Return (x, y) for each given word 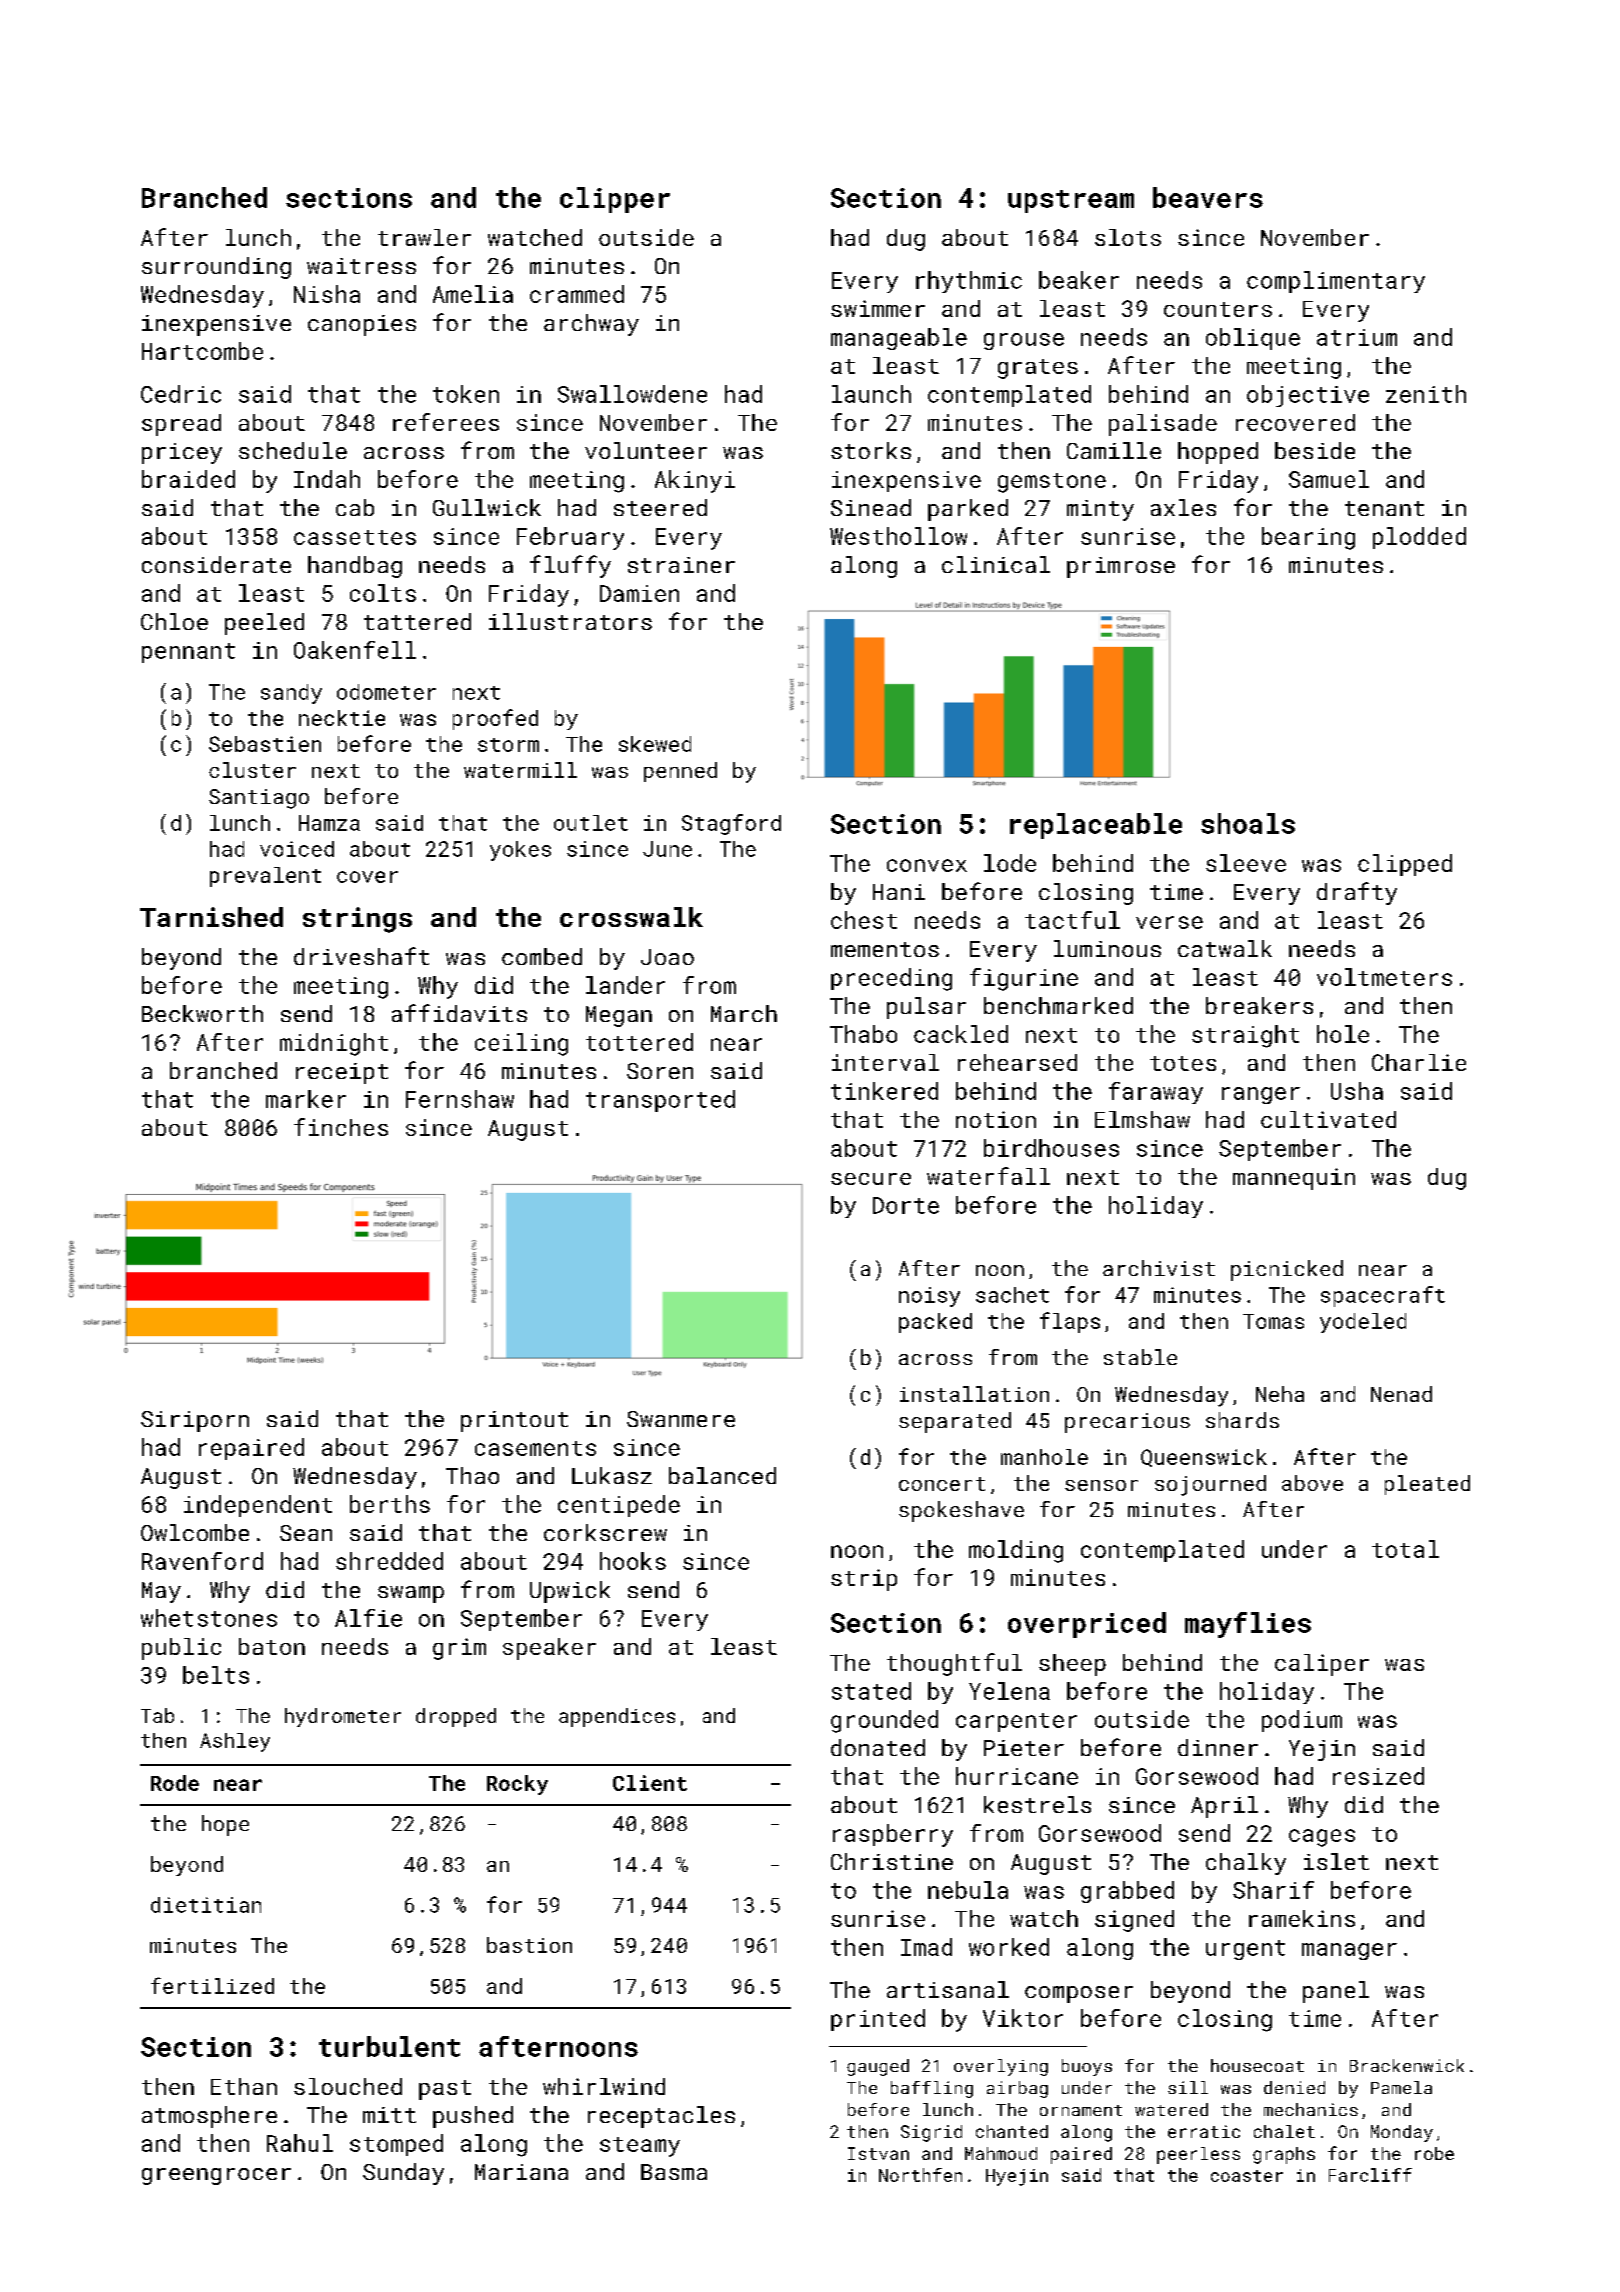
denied (1294, 2087)
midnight (334, 1044)
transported (660, 1101)
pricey (182, 453)
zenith (1426, 394)
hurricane (1017, 1776)
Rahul (300, 2143)
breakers (1259, 1005)
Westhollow (898, 536)
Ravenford (202, 1561)
